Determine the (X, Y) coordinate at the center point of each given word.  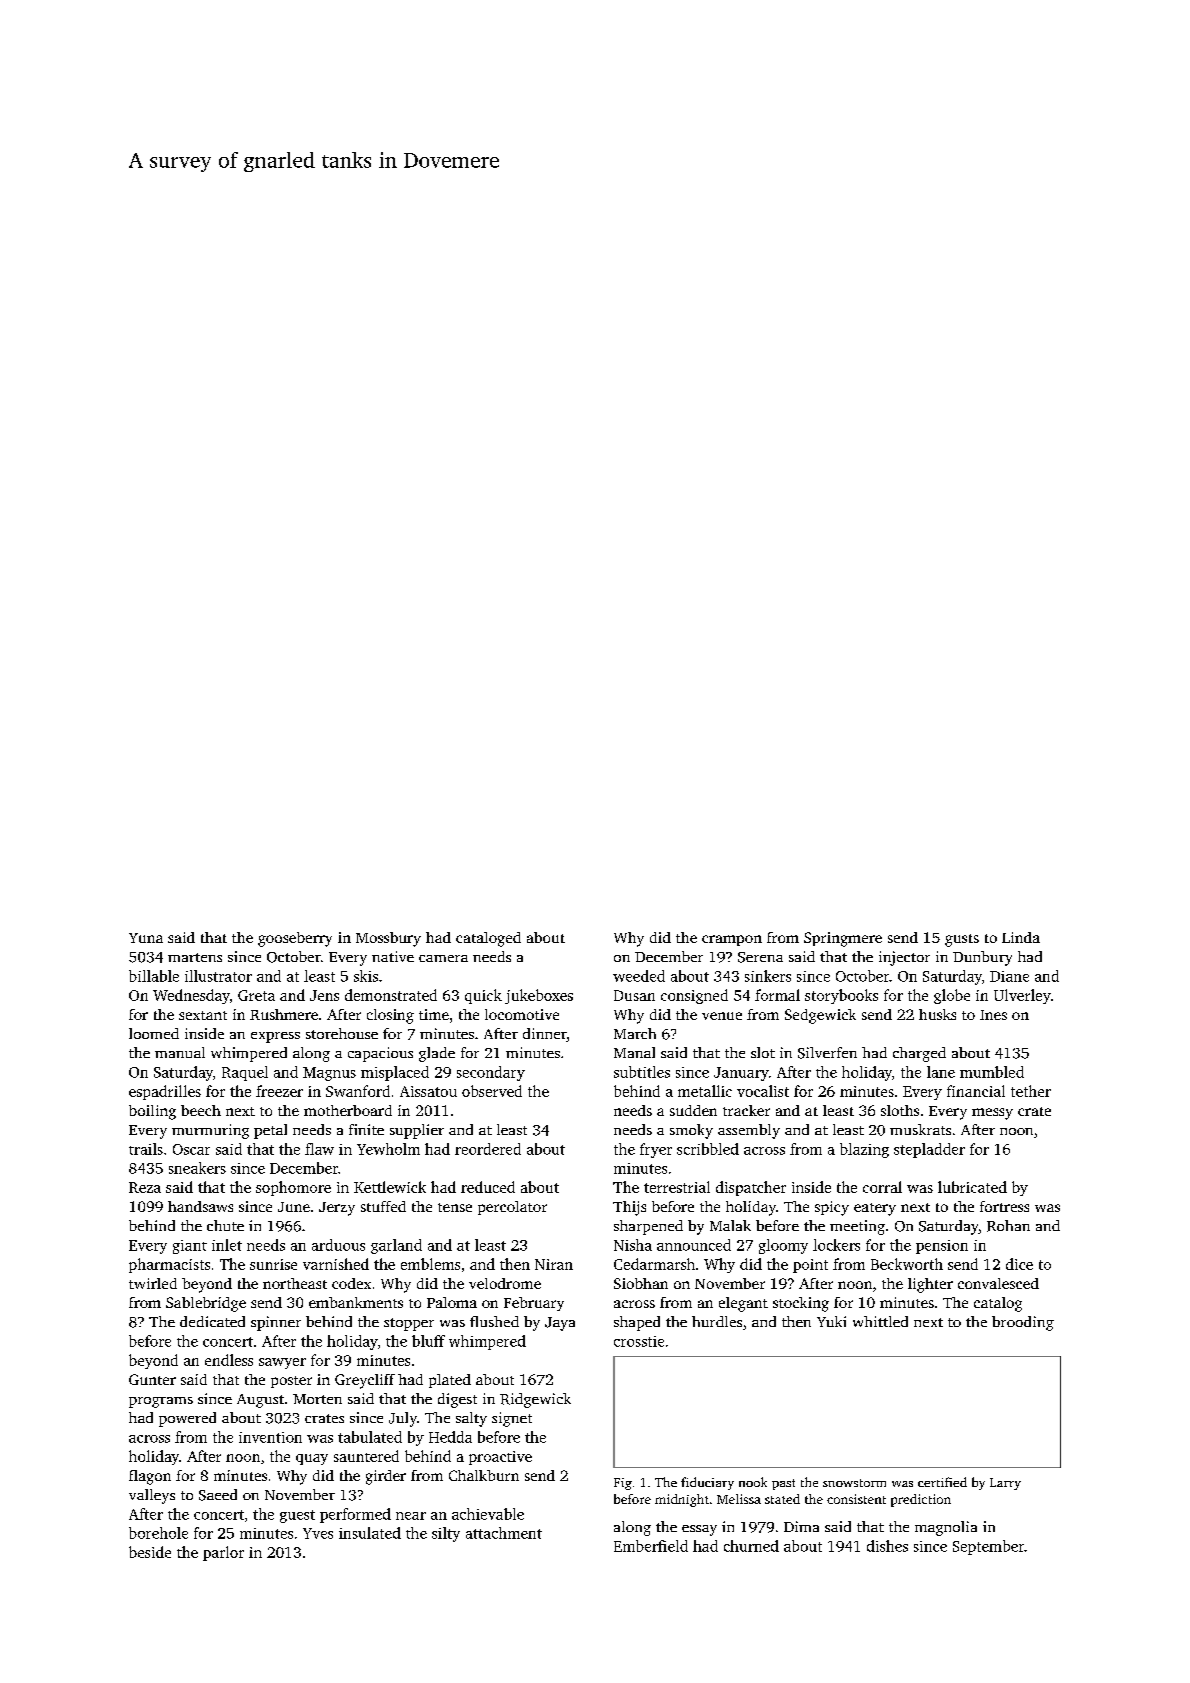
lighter (930, 1285)
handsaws (200, 1206)
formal (777, 995)
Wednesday (191, 996)
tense (455, 1207)
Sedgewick (820, 1016)
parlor (223, 1553)
